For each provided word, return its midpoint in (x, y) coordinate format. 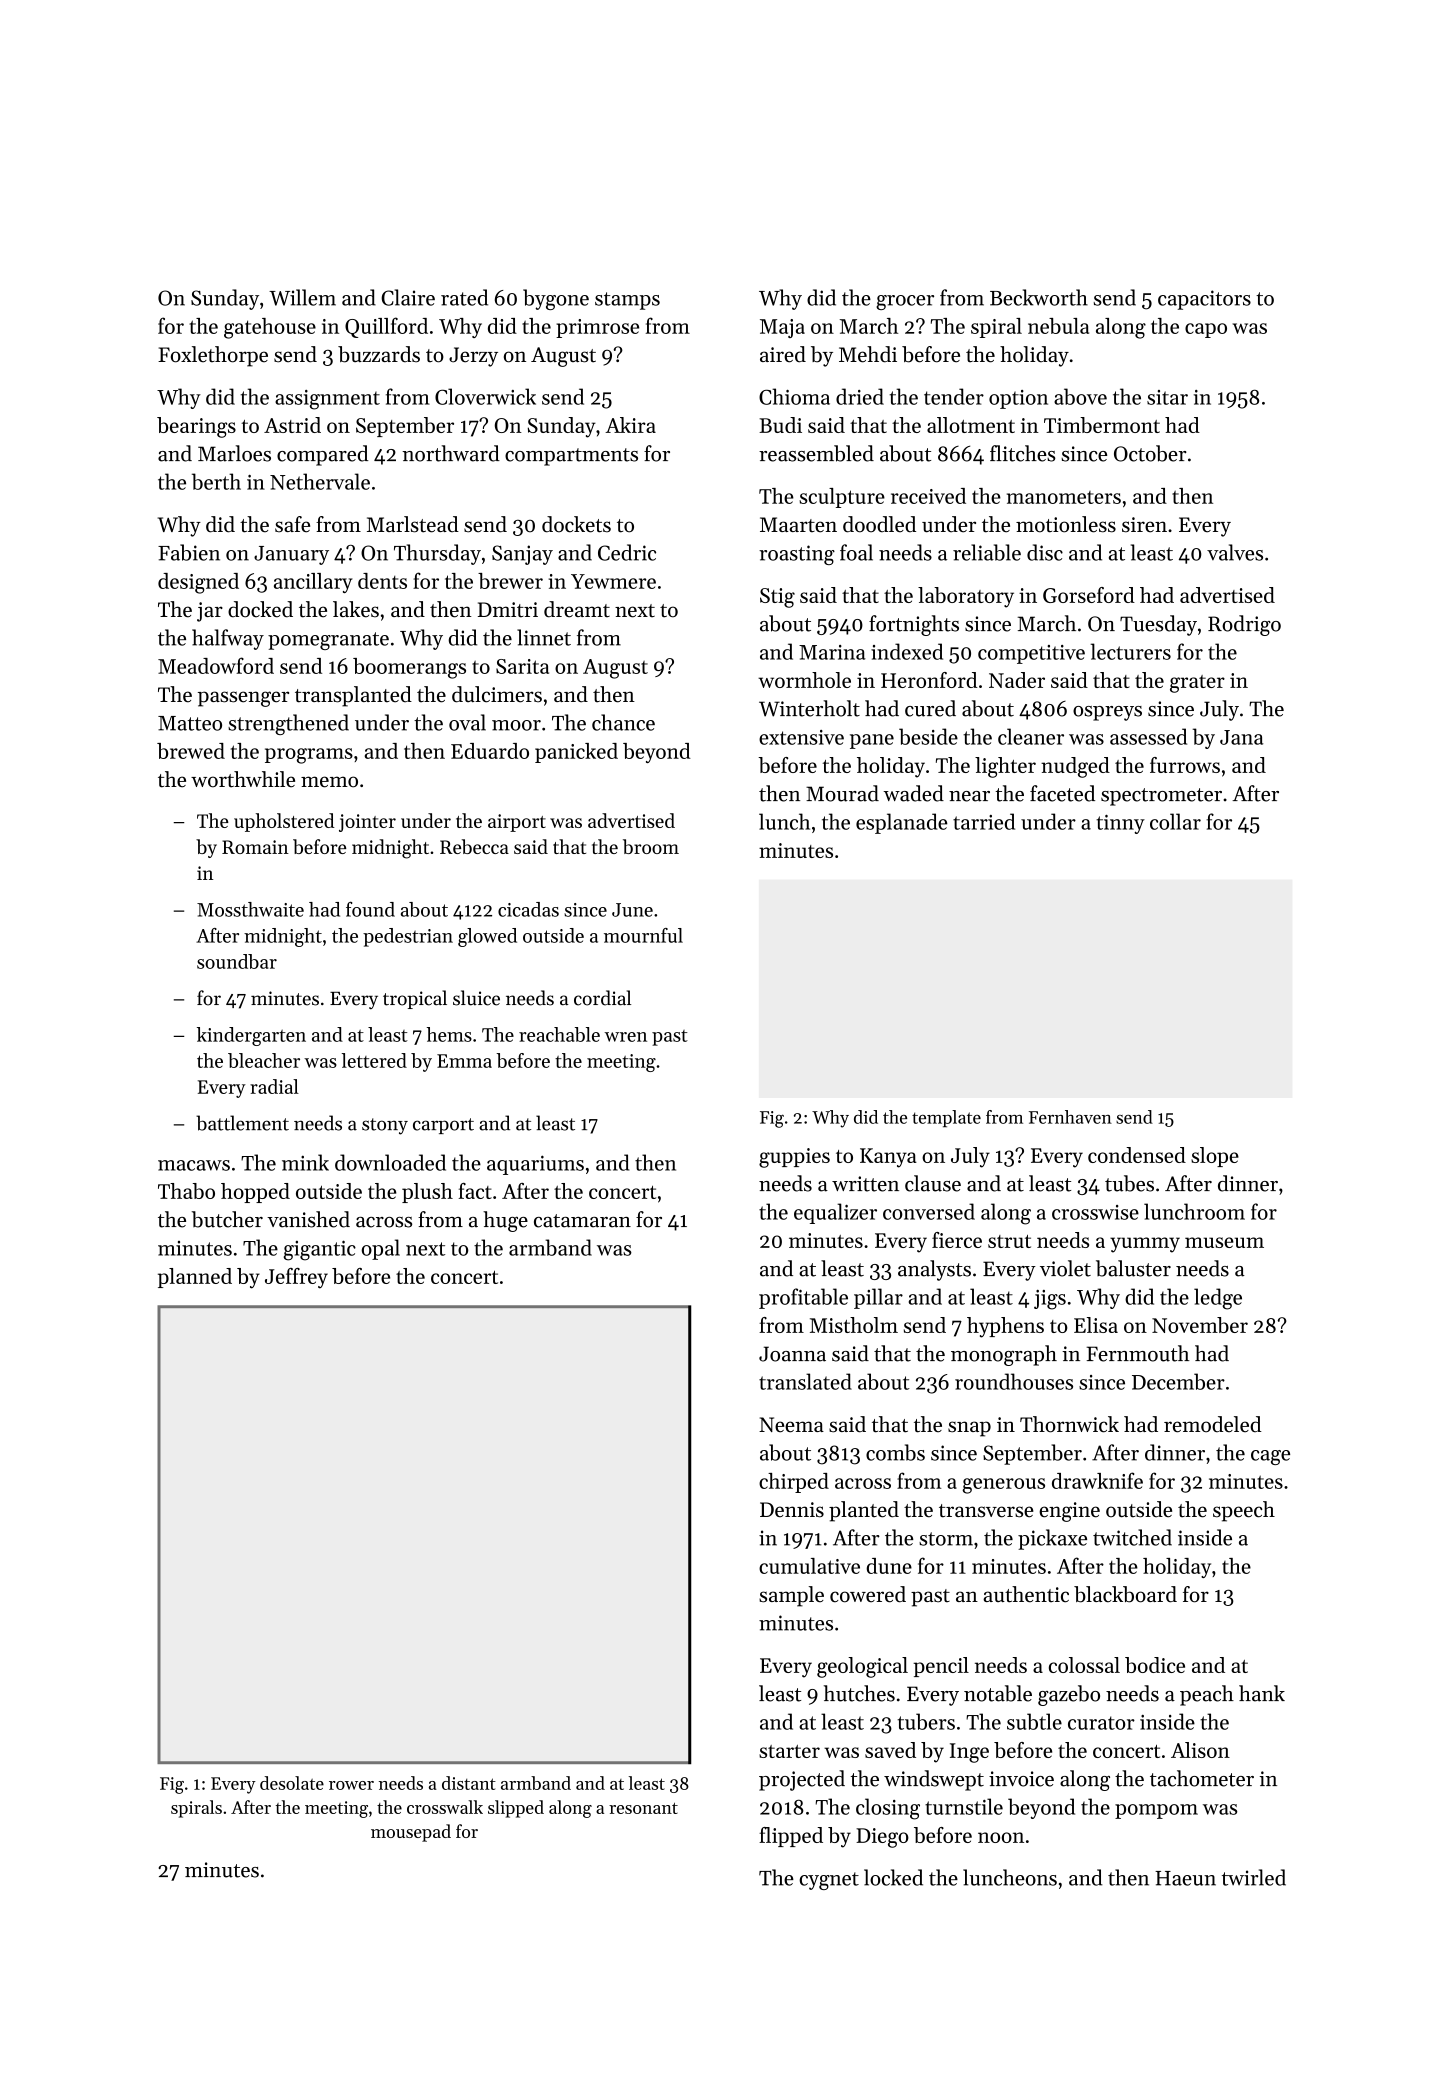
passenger (243, 699)
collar (1175, 821)
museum (1224, 1242)
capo (1206, 330)
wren (625, 1037)
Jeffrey (296, 1278)
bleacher (264, 1060)
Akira (630, 425)
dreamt (577, 609)
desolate (292, 1783)
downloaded (390, 1162)
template (946, 1118)
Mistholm (854, 1325)
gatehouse (270, 328)
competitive (1031, 654)
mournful (643, 935)
